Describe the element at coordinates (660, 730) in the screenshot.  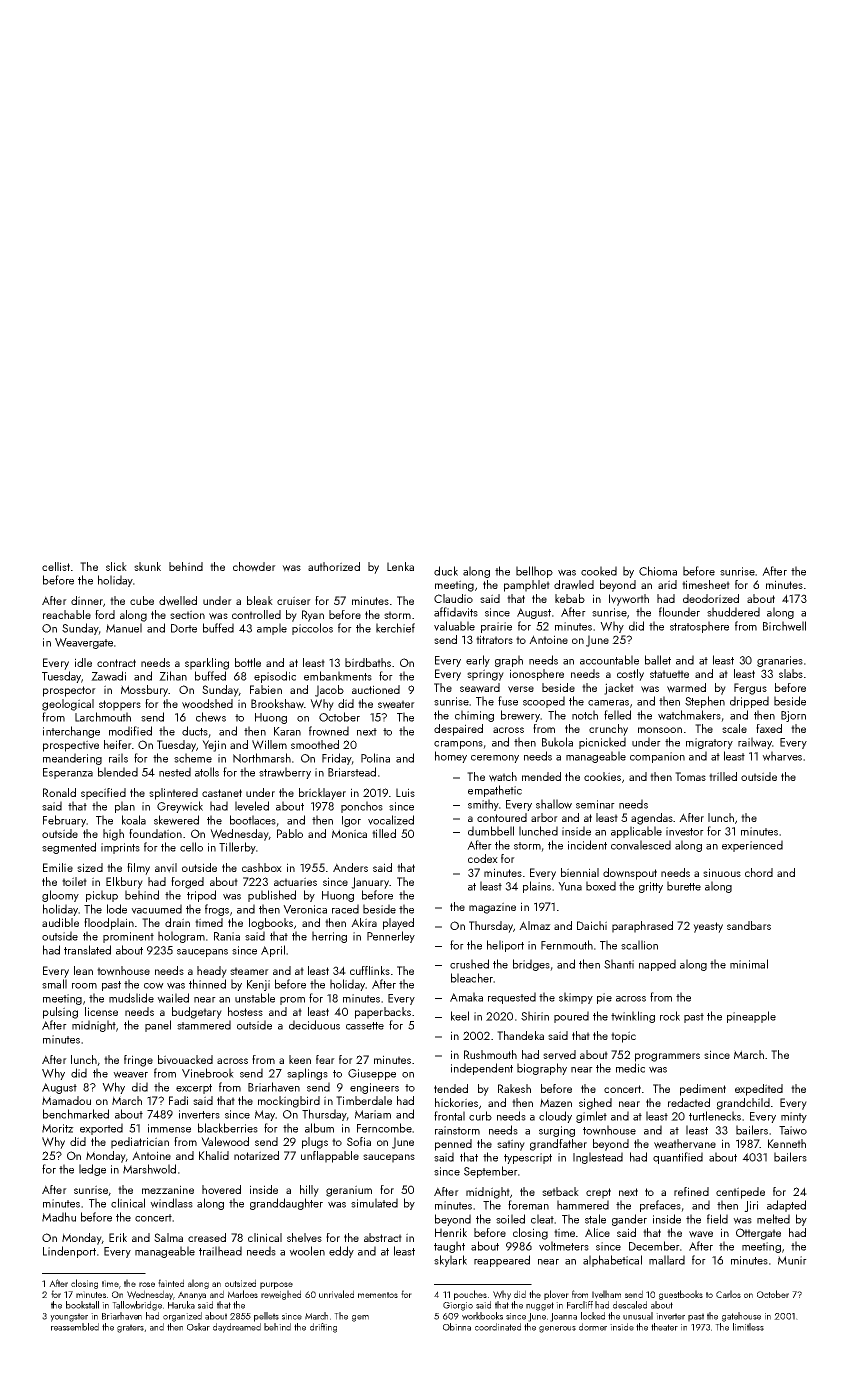
I see `monsoon` at that location.
